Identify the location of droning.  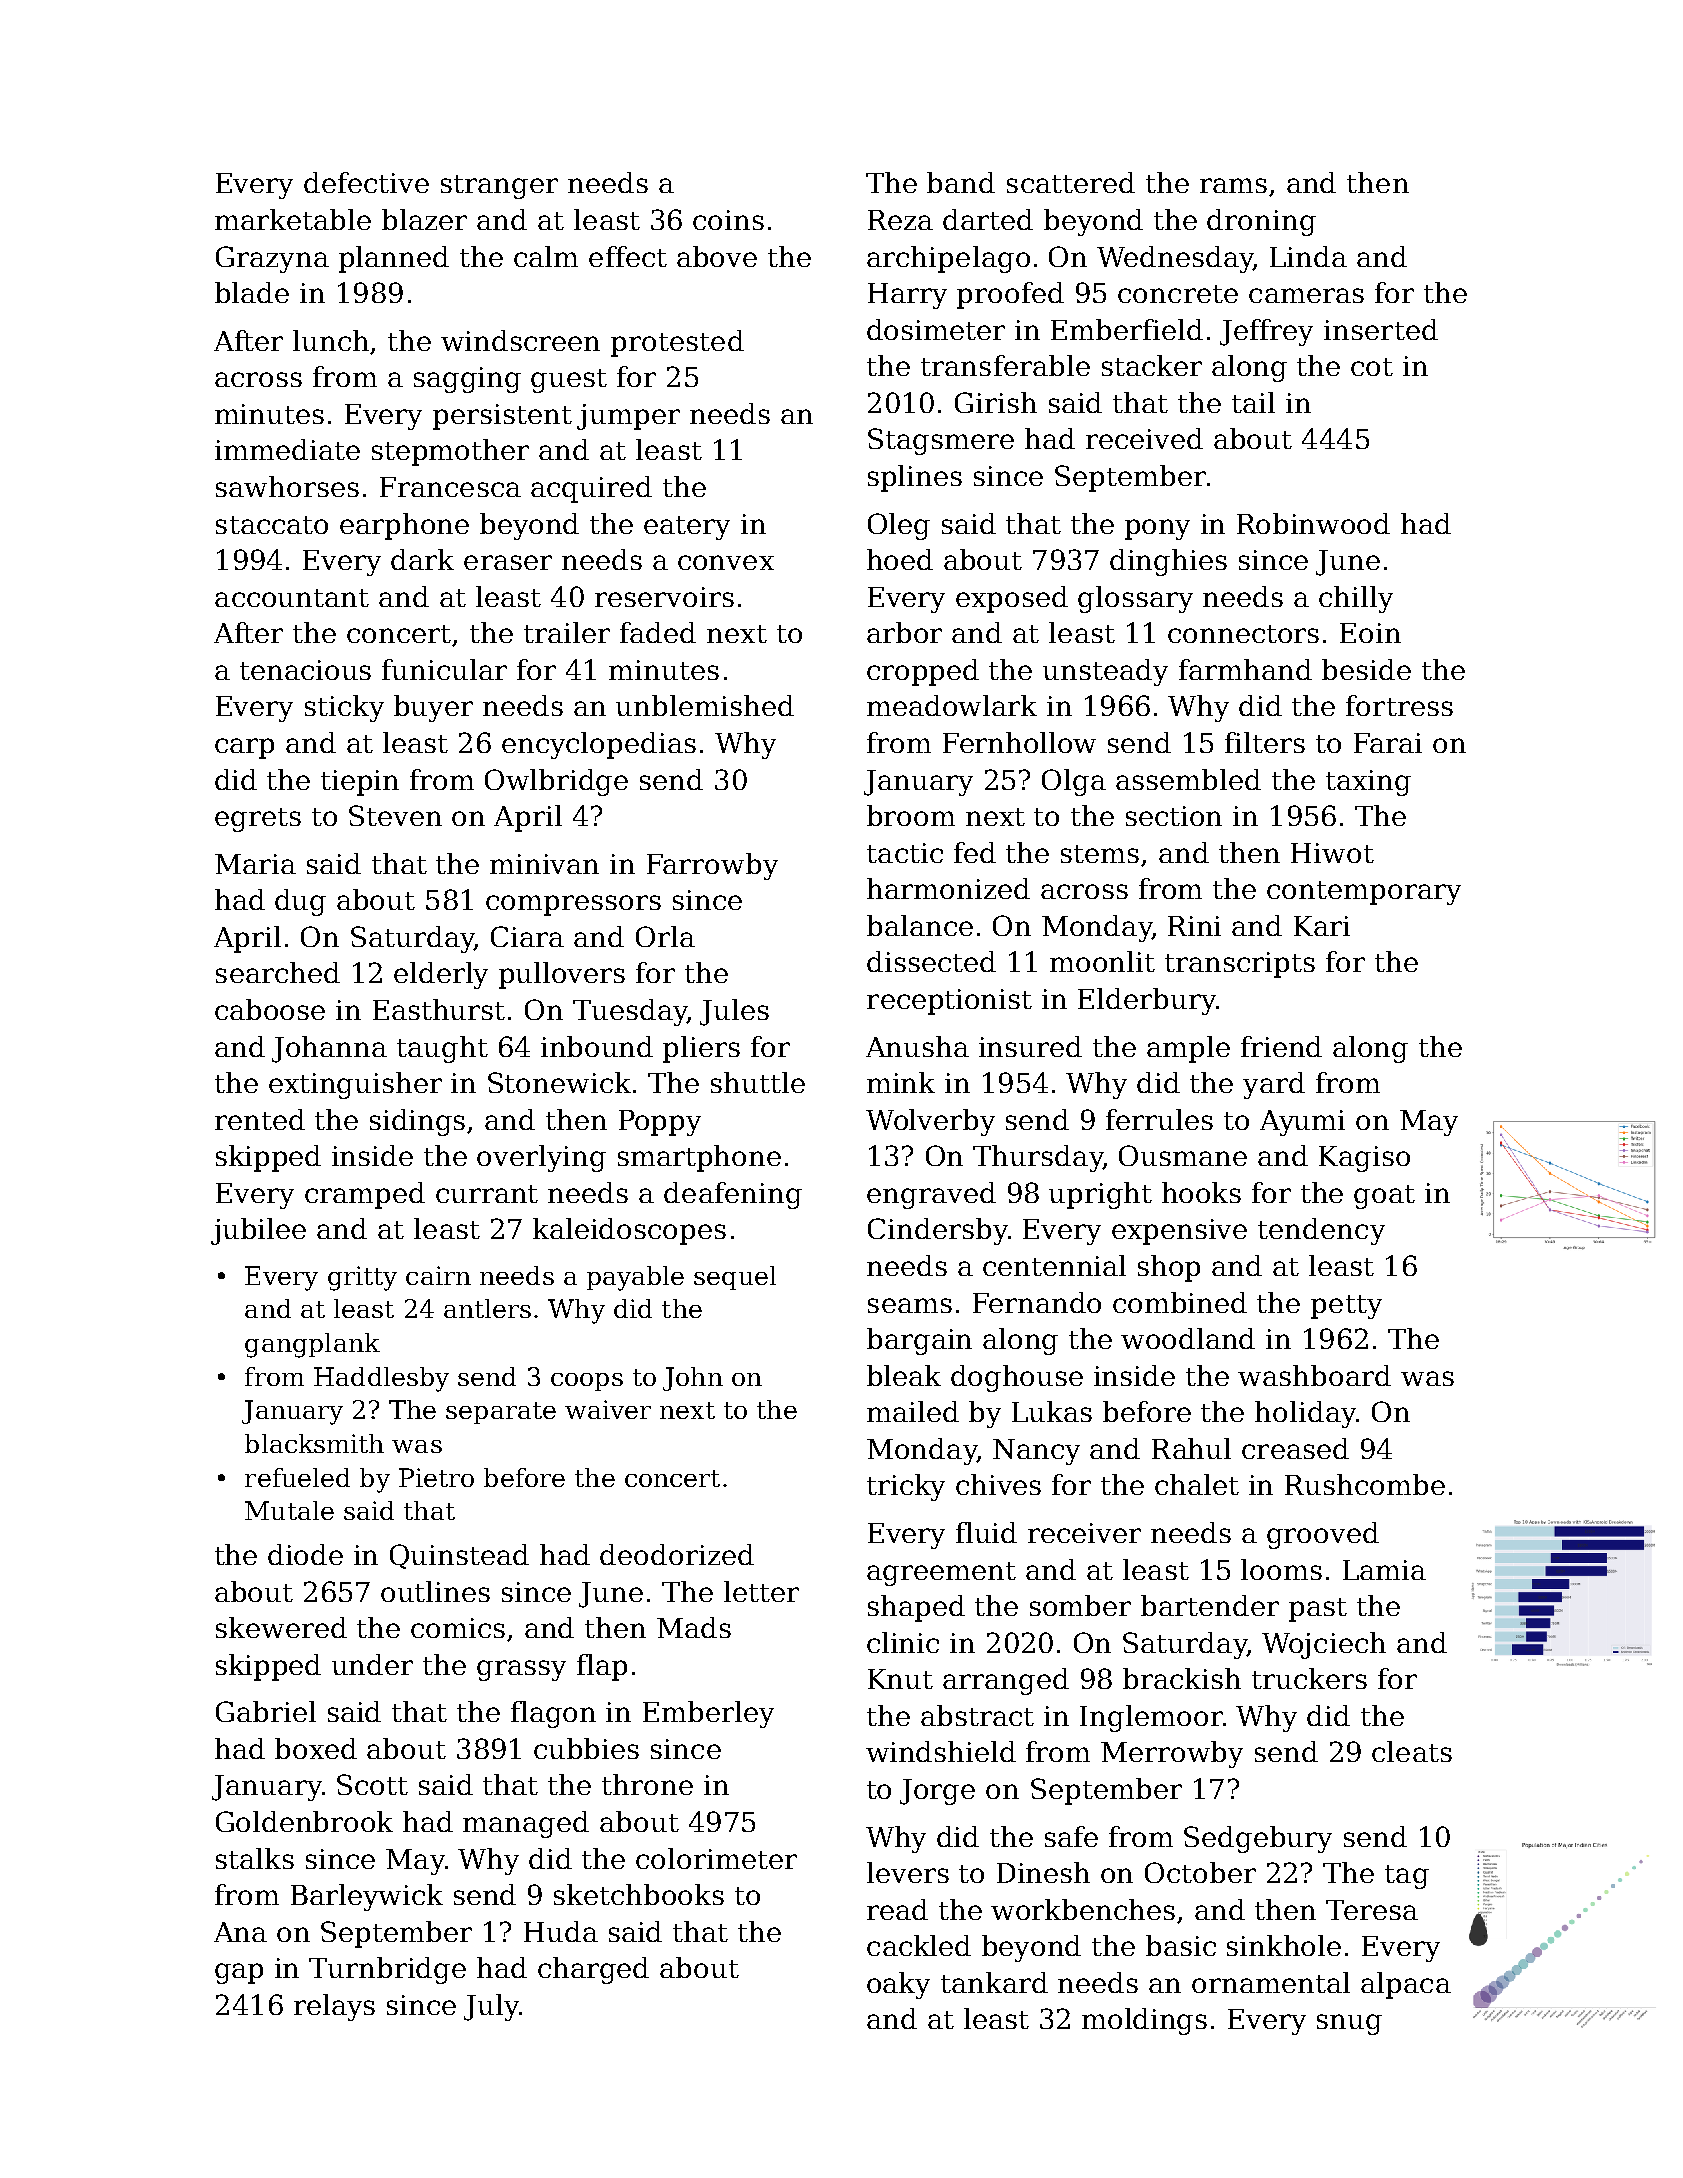
(1261, 222).
